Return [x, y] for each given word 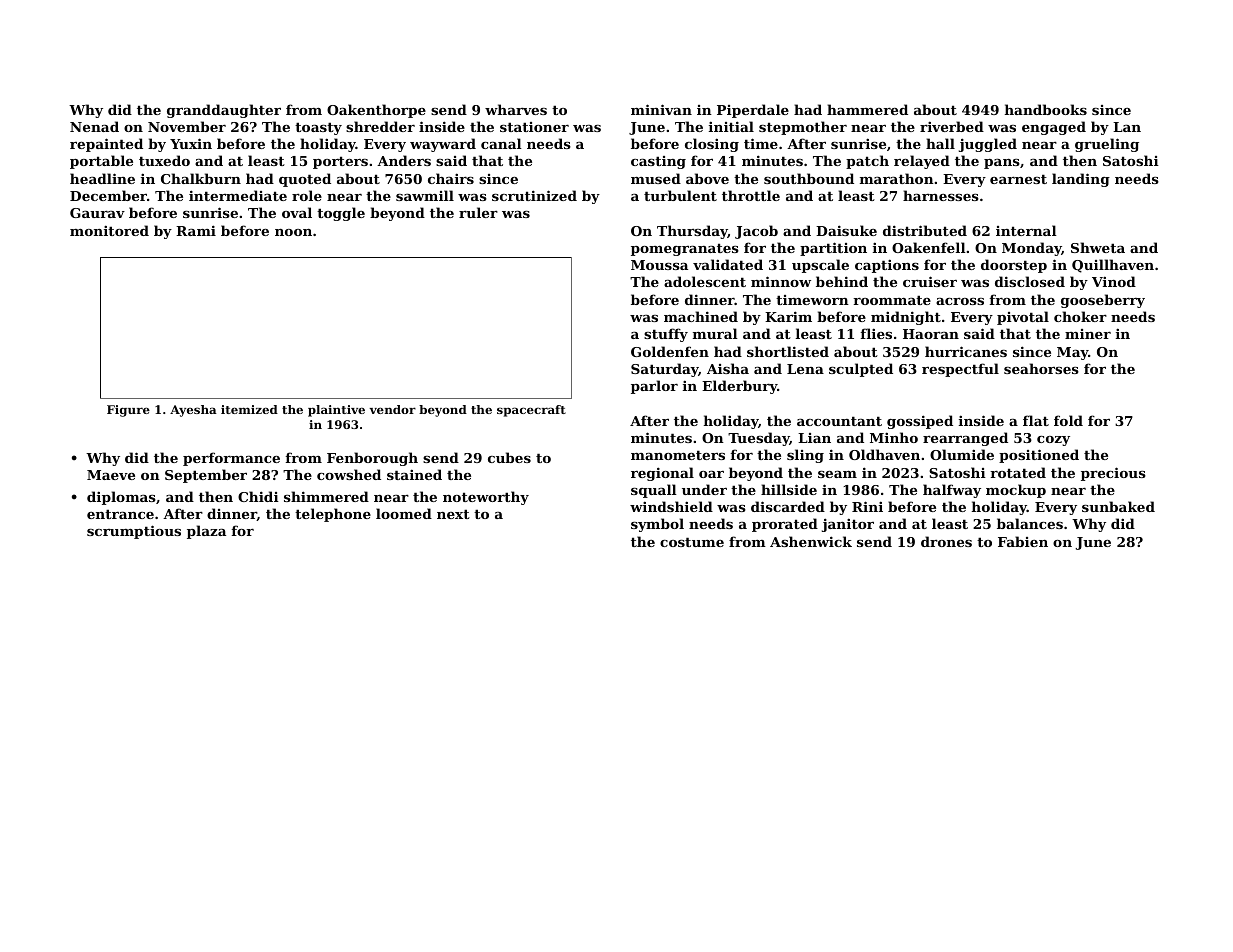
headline [102, 178]
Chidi [258, 496]
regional [662, 474]
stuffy [666, 335]
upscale [820, 266]
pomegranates [685, 249]
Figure [128, 411]
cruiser [930, 281]
